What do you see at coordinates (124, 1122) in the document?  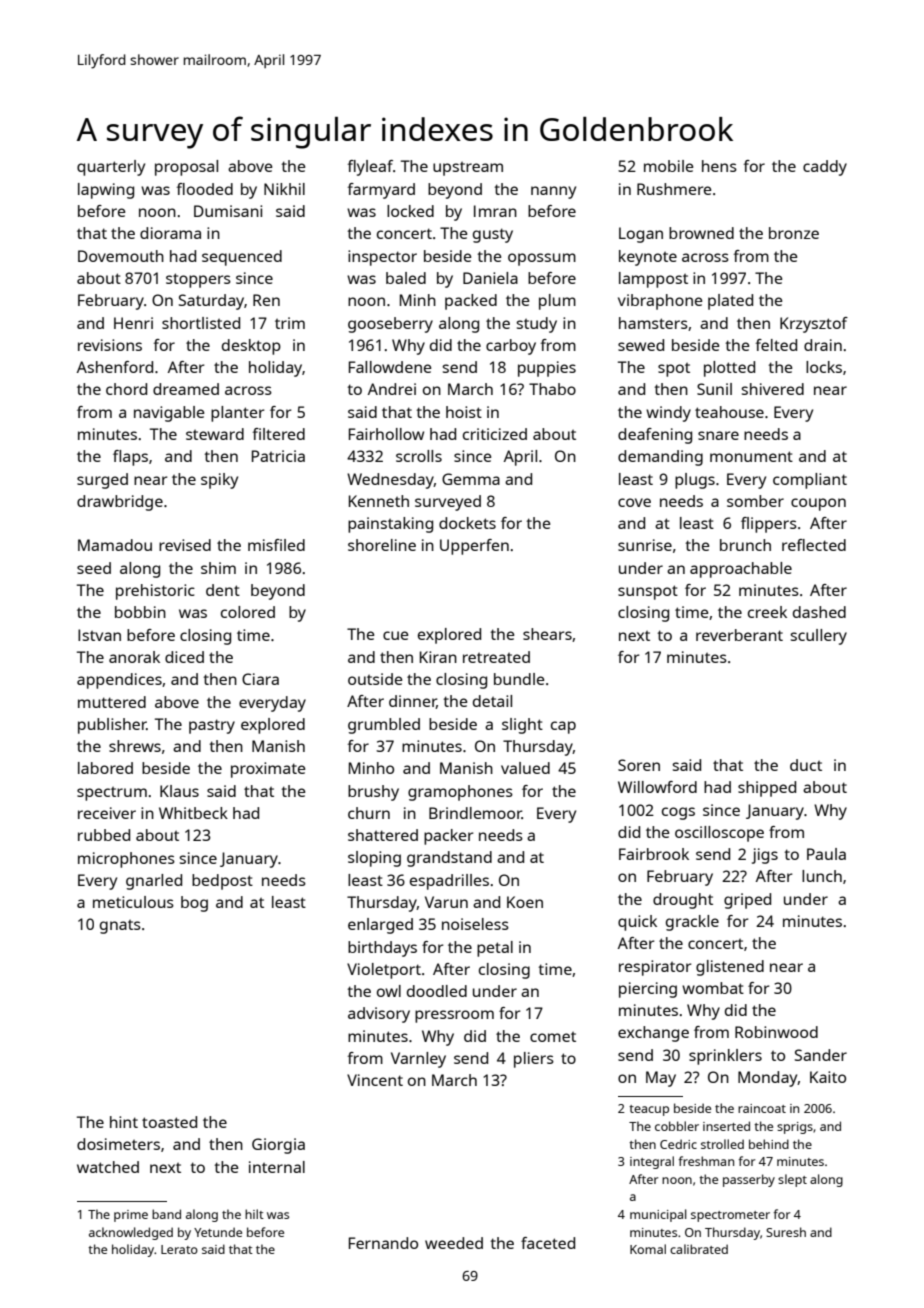 I see `hint` at bounding box center [124, 1122].
